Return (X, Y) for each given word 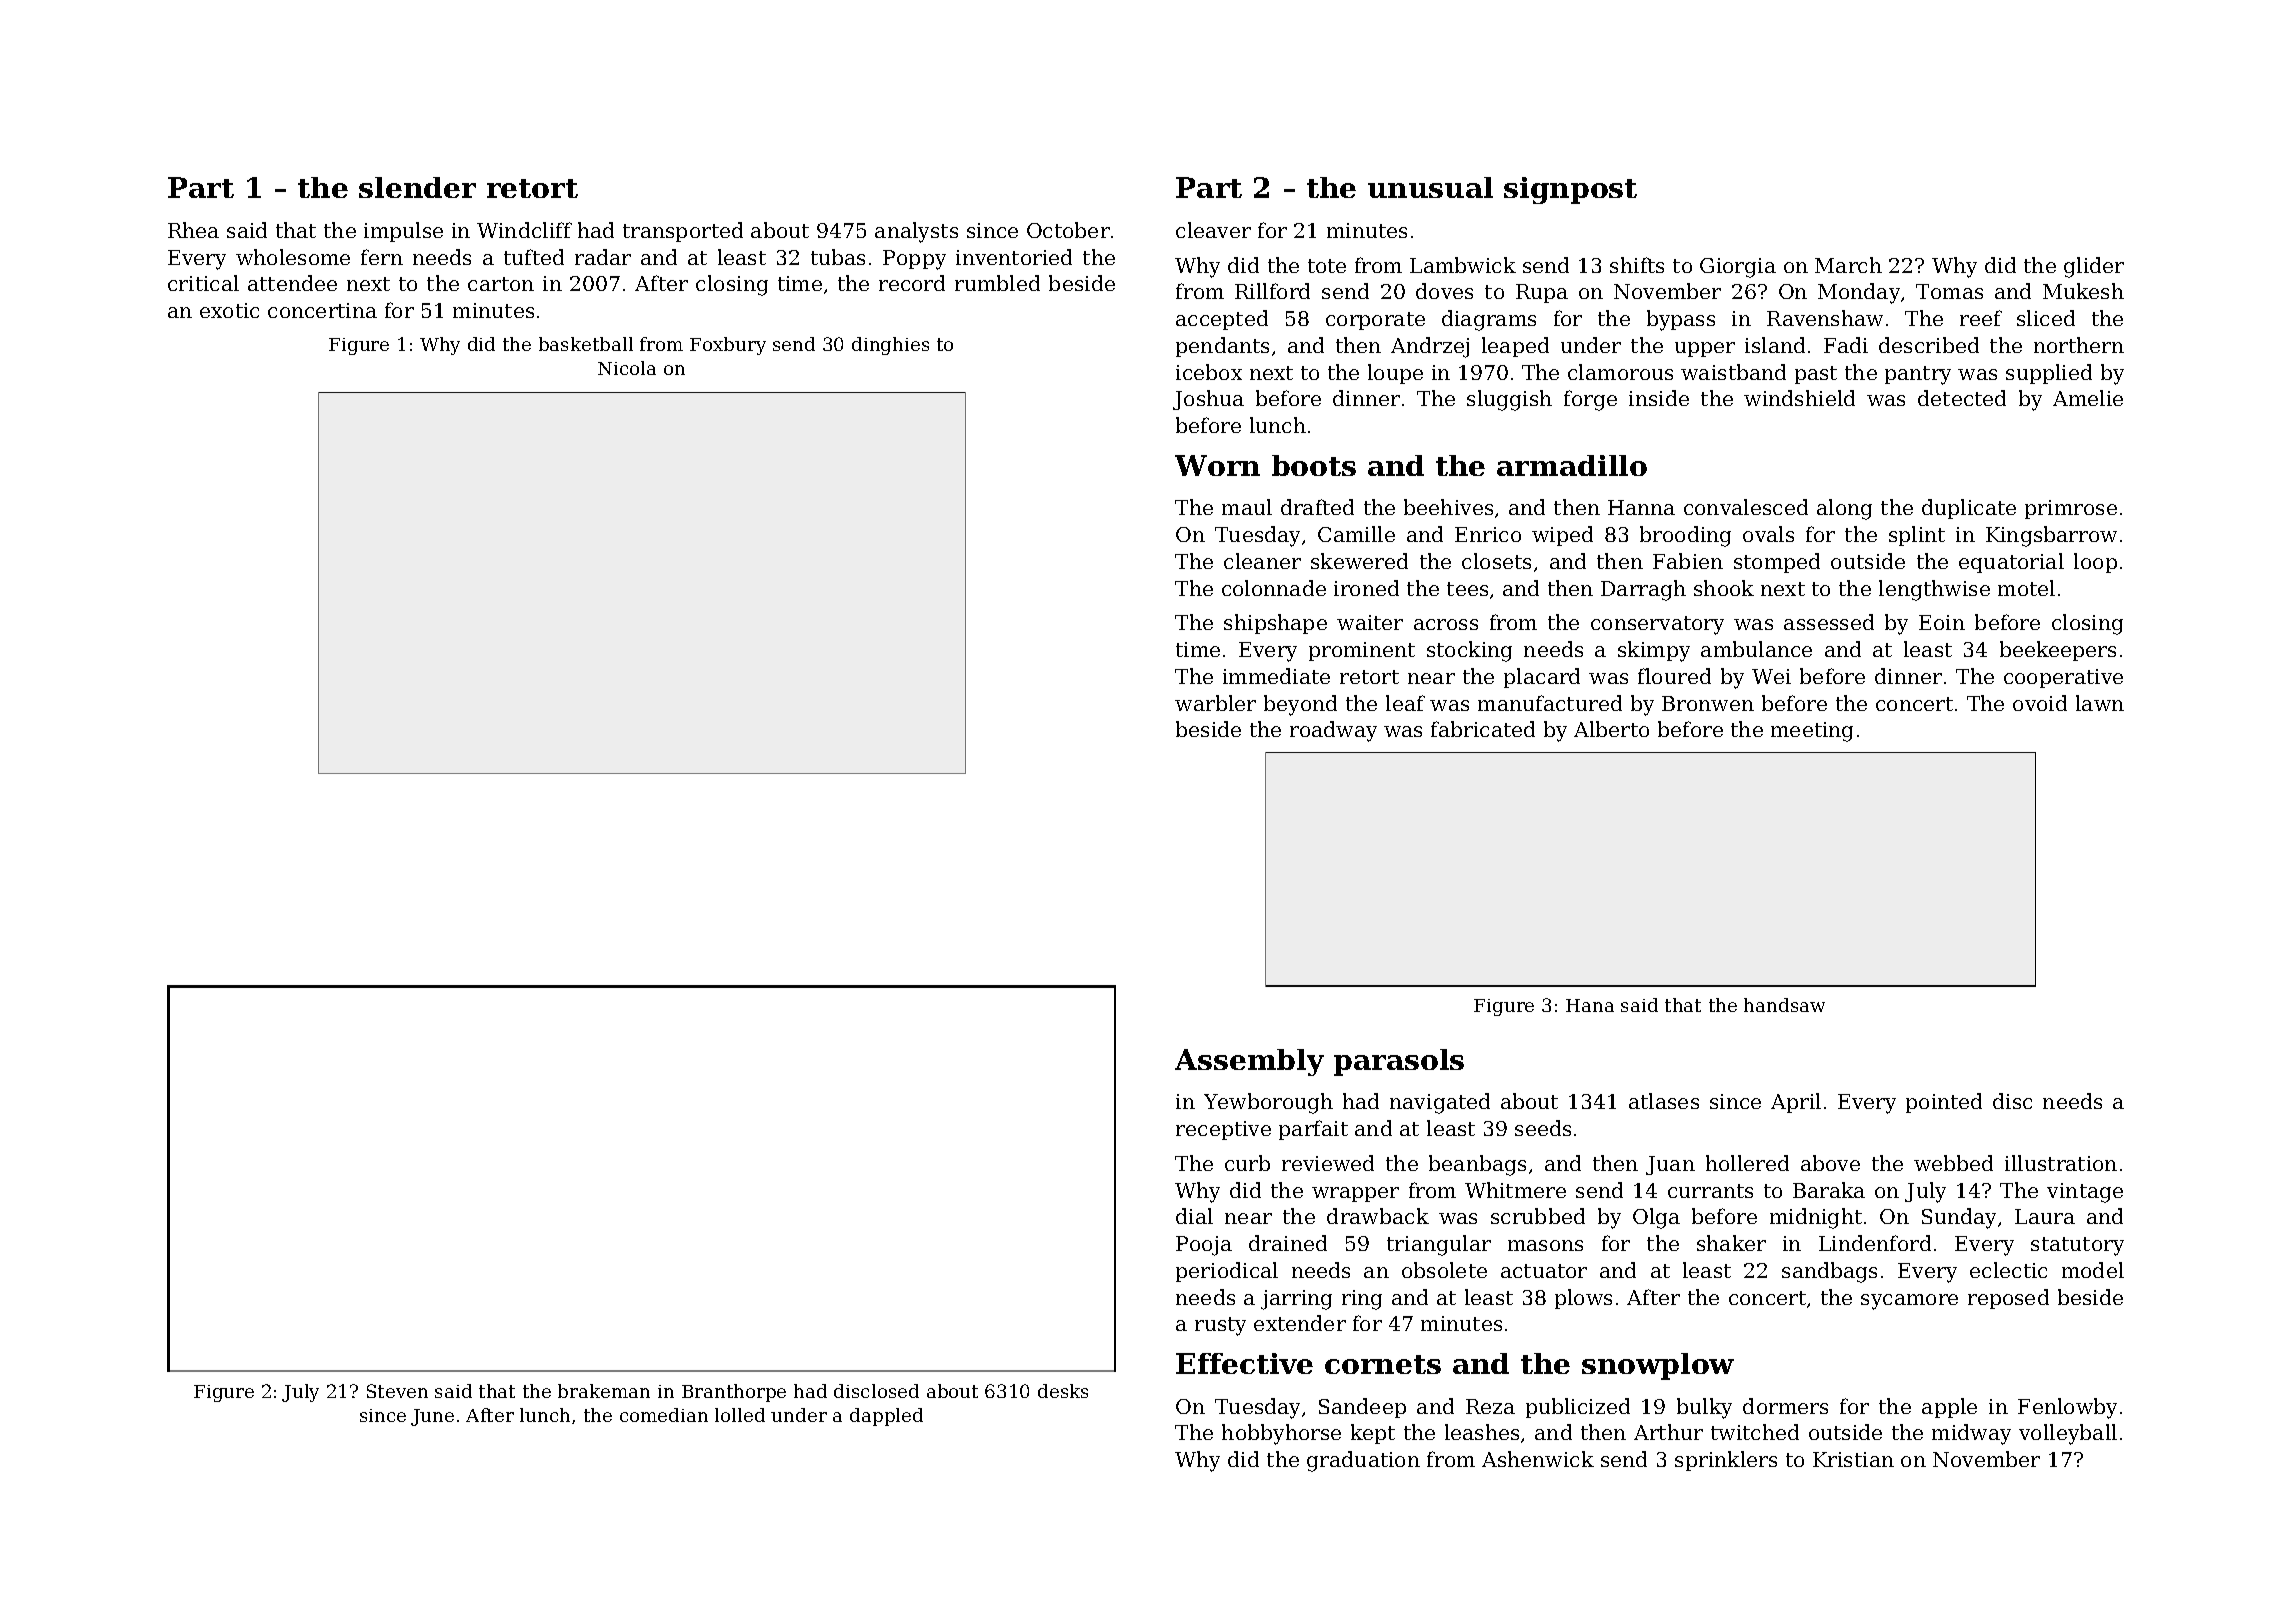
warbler (1215, 703)
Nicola (627, 368)
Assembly (1249, 1062)
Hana (1590, 1005)
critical (203, 283)
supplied (2049, 374)
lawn (2100, 703)
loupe (1395, 374)
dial (1194, 1216)
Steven (397, 1391)
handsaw (1784, 1005)
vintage (2085, 1193)
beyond (1300, 705)
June (432, 1417)
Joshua (1208, 400)
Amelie (2088, 398)
